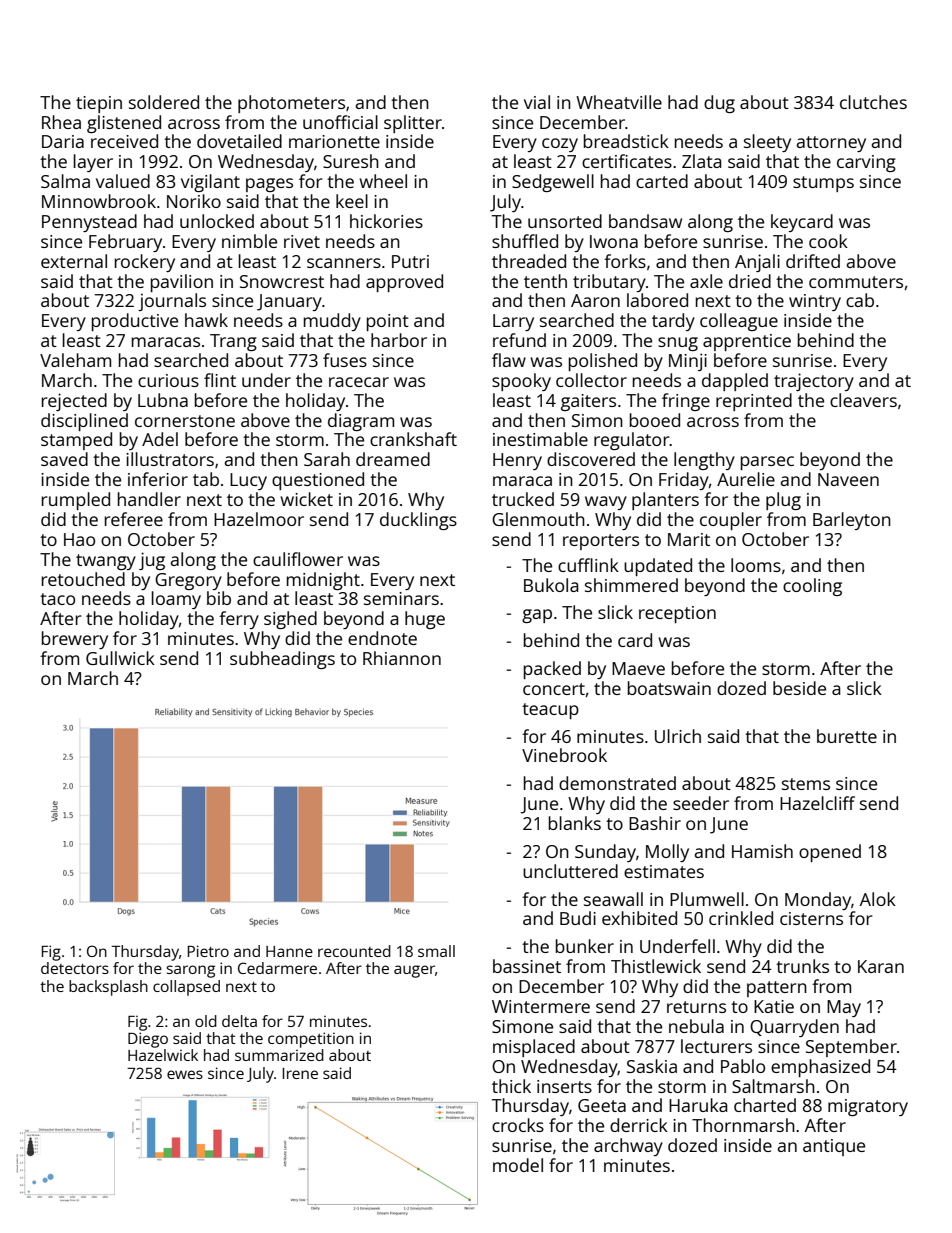 Image resolution: width=952 pixels, height=1233 pixels. I want to click on seminars, so click(401, 598).
